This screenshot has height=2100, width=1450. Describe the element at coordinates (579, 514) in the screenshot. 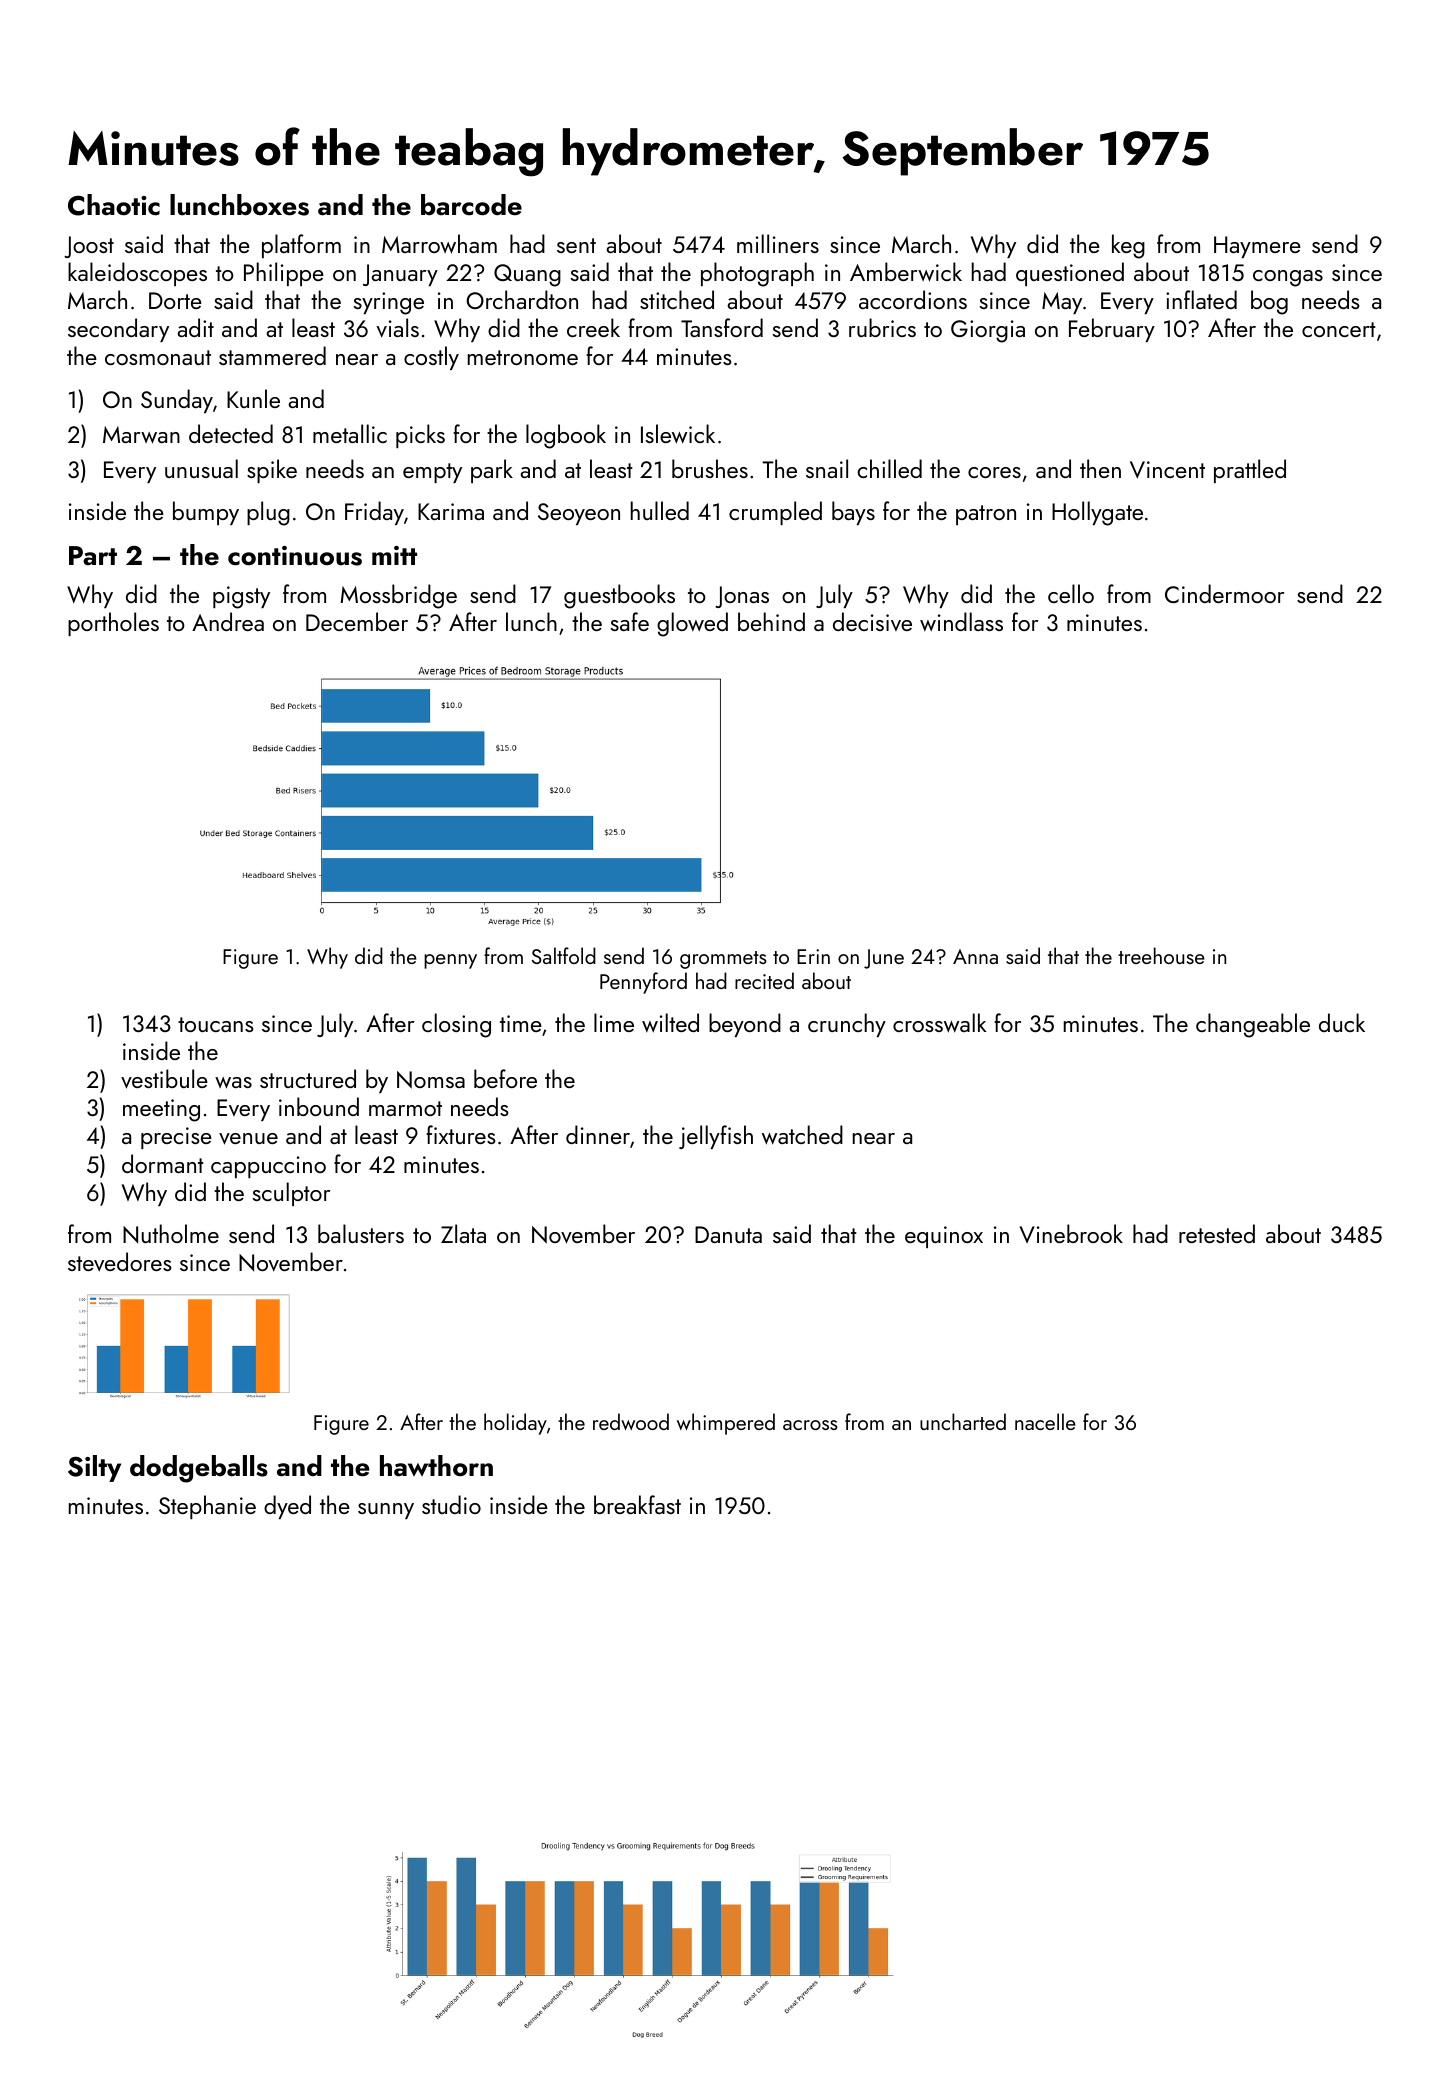

I see `Seoyeon` at that location.
